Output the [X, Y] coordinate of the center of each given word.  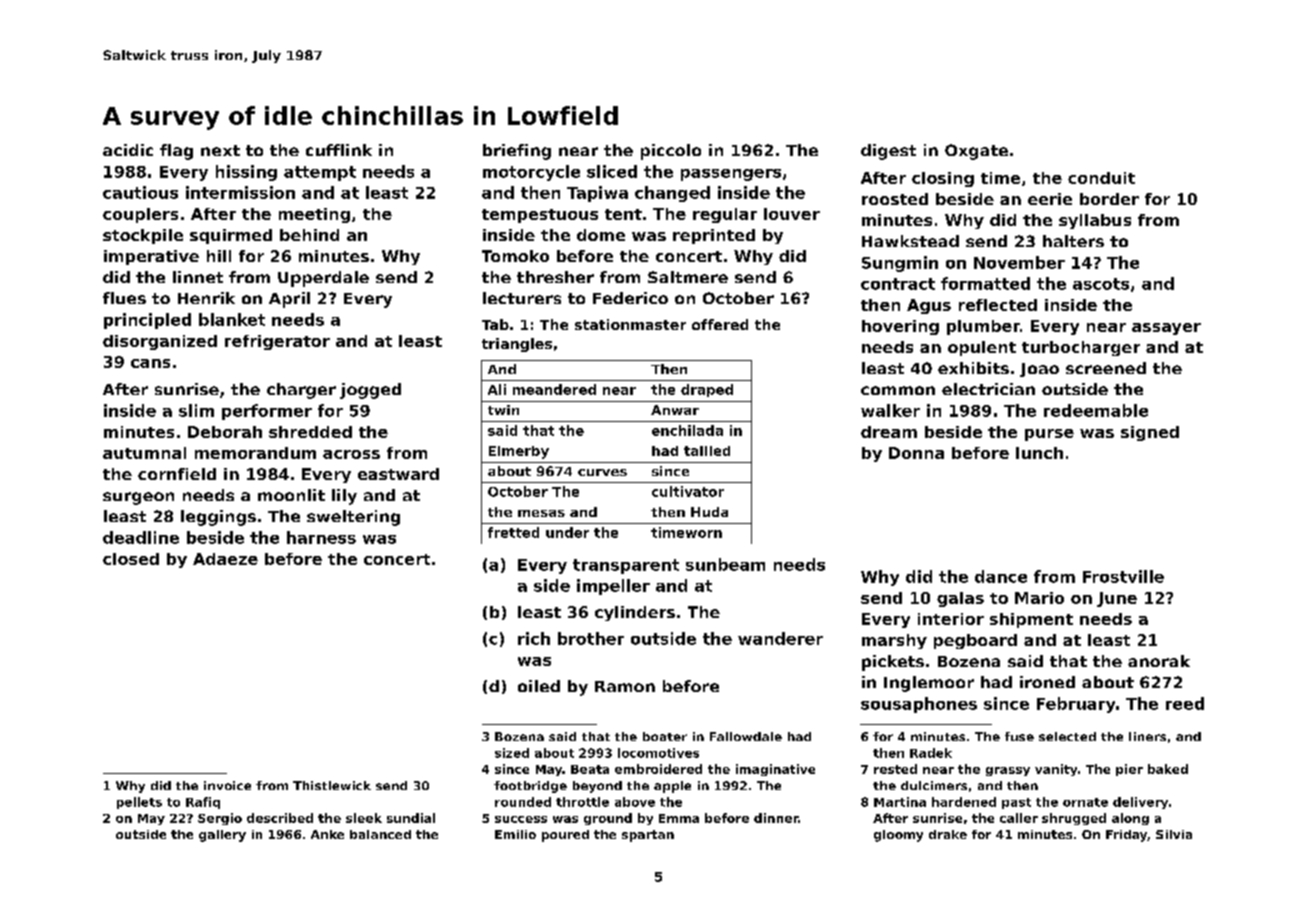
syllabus [1095, 221]
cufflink [339, 150]
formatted [985, 283]
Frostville [1123, 576]
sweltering [353, 518]
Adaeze [225, 559]
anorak [1159, 661]
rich [534, 638]
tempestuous [540, 216]
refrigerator [277, 342]
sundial [411, 818]
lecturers [522, 298]
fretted [513, 532]
